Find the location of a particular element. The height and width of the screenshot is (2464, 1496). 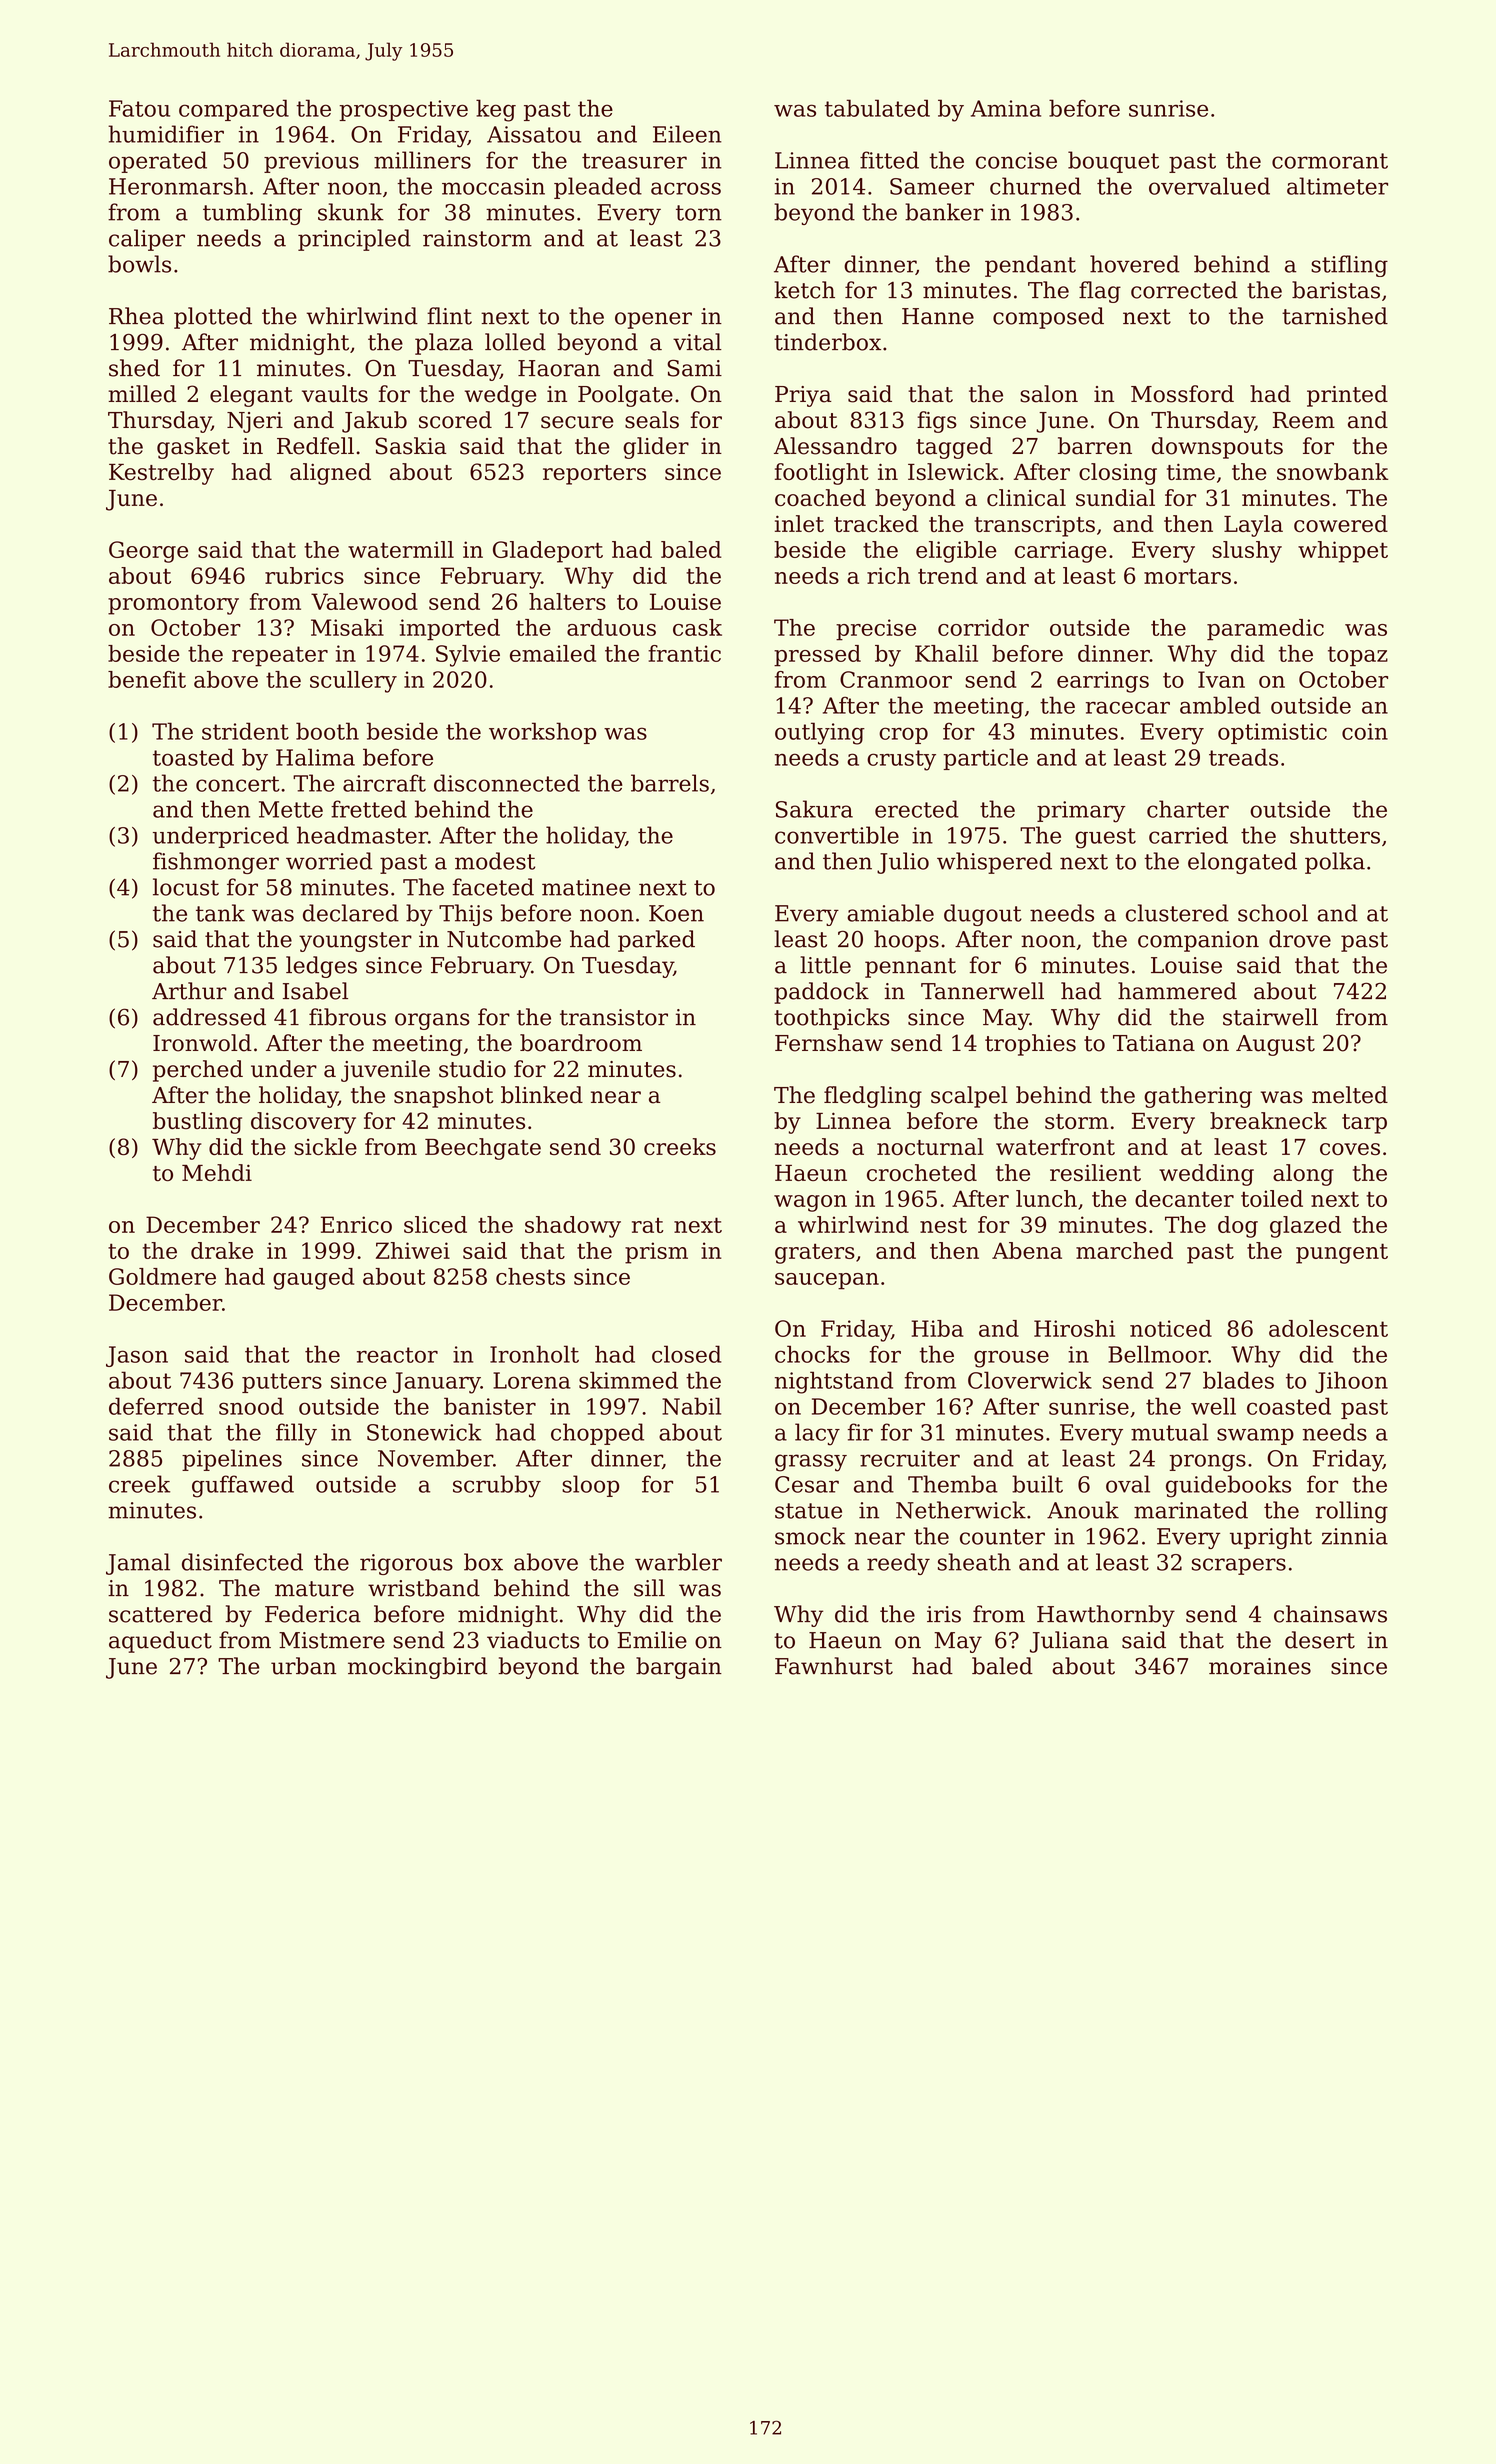

Fawnhurst is located at coordinates (834, 1666).
